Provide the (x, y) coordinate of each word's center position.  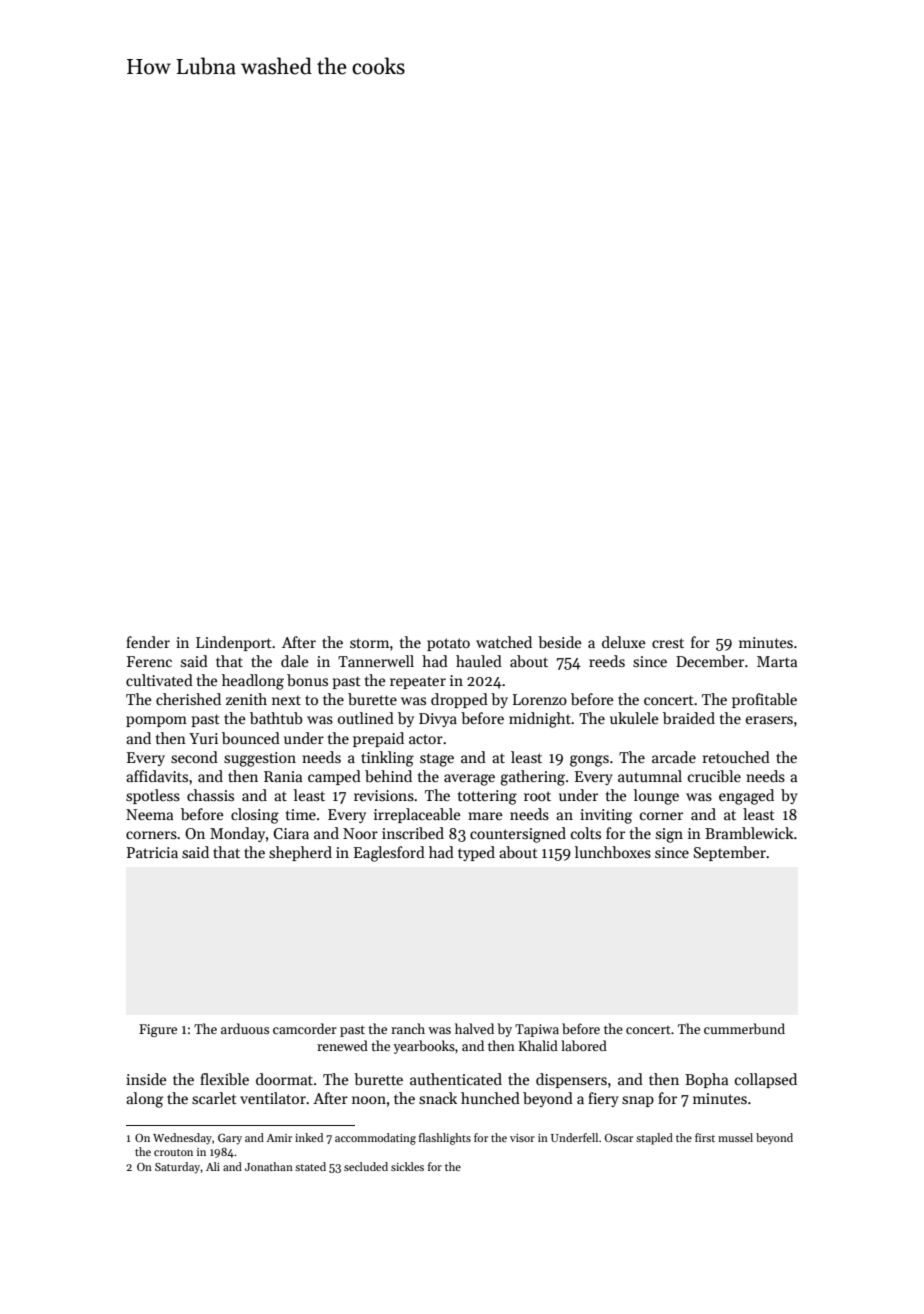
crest (668, 643)
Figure (158, 1030)
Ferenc (149, 661)
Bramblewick (749, 833)
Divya (438, 720)
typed (476, 853)
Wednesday (182, 1139)
